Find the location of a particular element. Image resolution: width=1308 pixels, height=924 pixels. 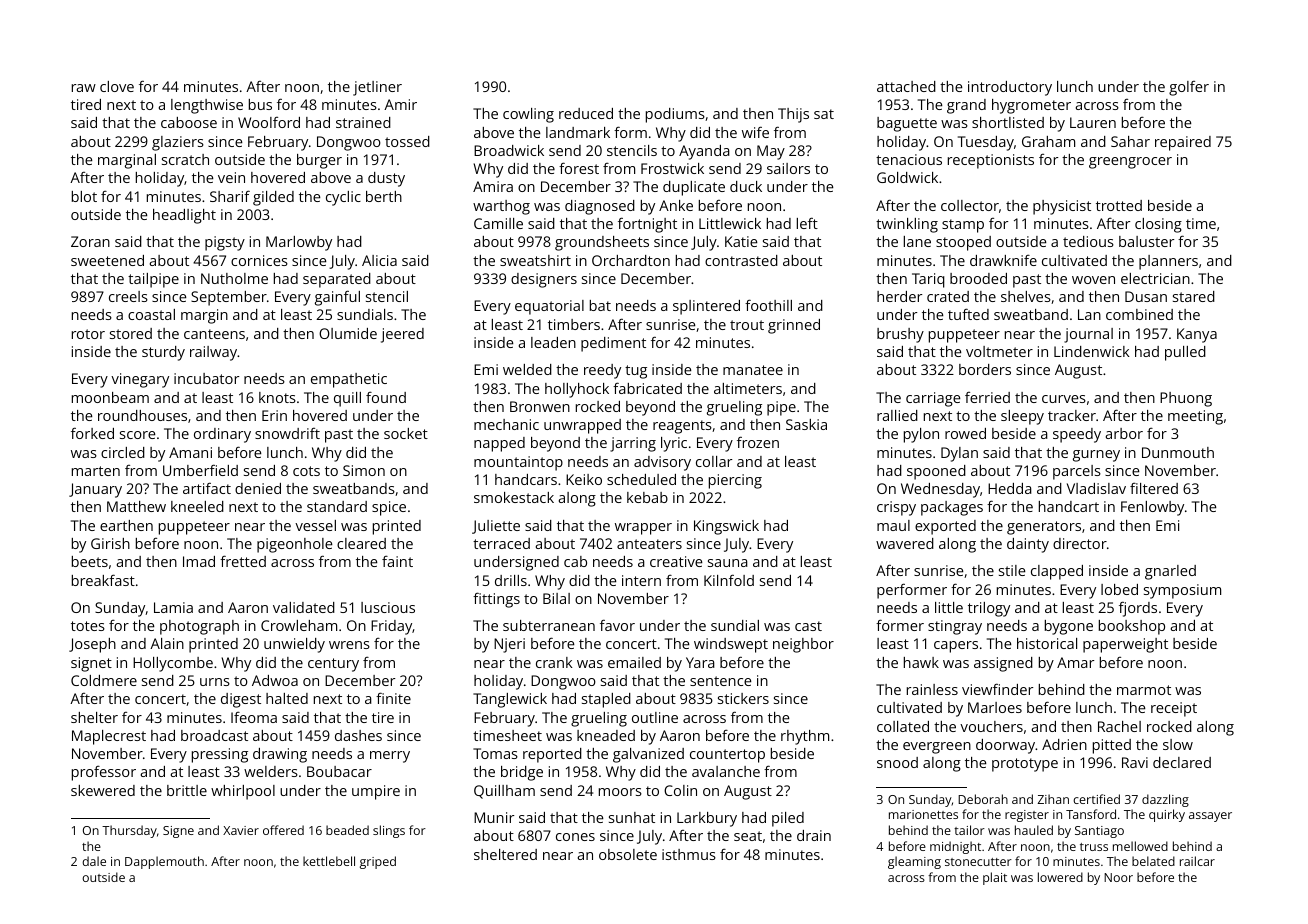

jetliner is located at coordinates (377, 88).
